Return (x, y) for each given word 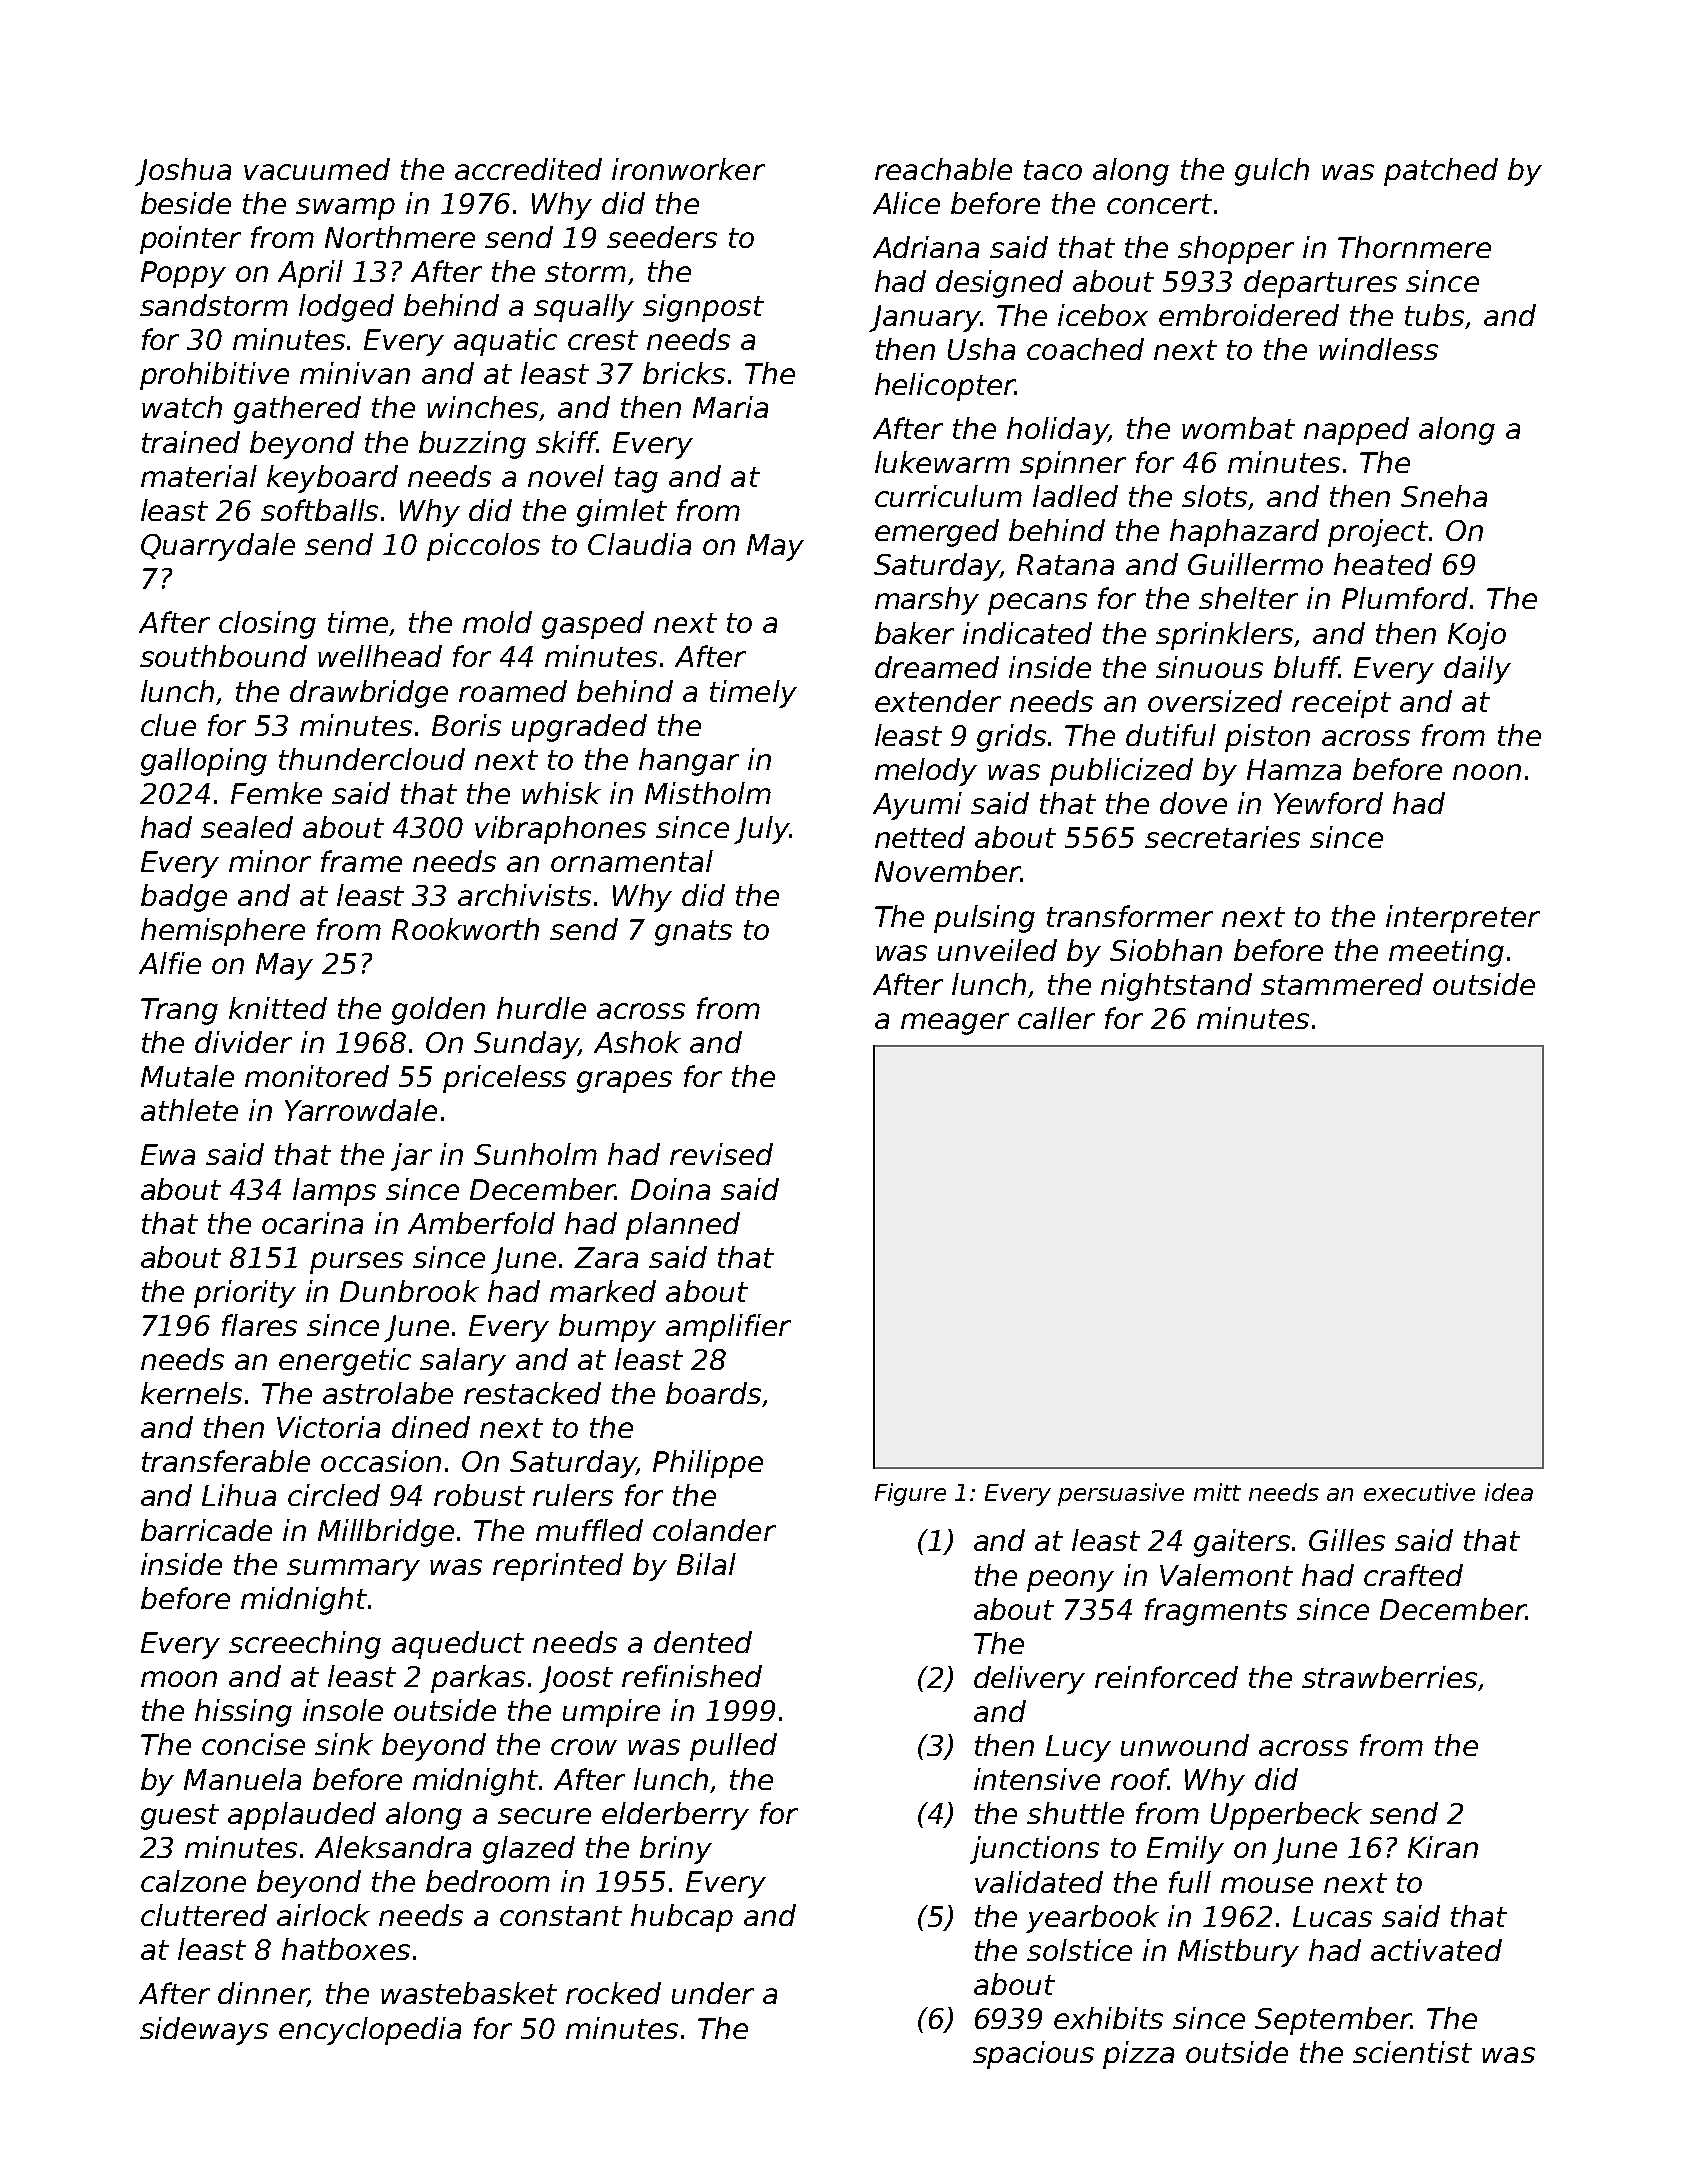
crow (584, 1747)
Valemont (1226, 1575)
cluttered (204, 1915)
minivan (355, 373)
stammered (1342, 984)
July (761, 830)
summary (353, 1570)
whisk (561, 793)
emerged (937, 533)
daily (1477, 670)
